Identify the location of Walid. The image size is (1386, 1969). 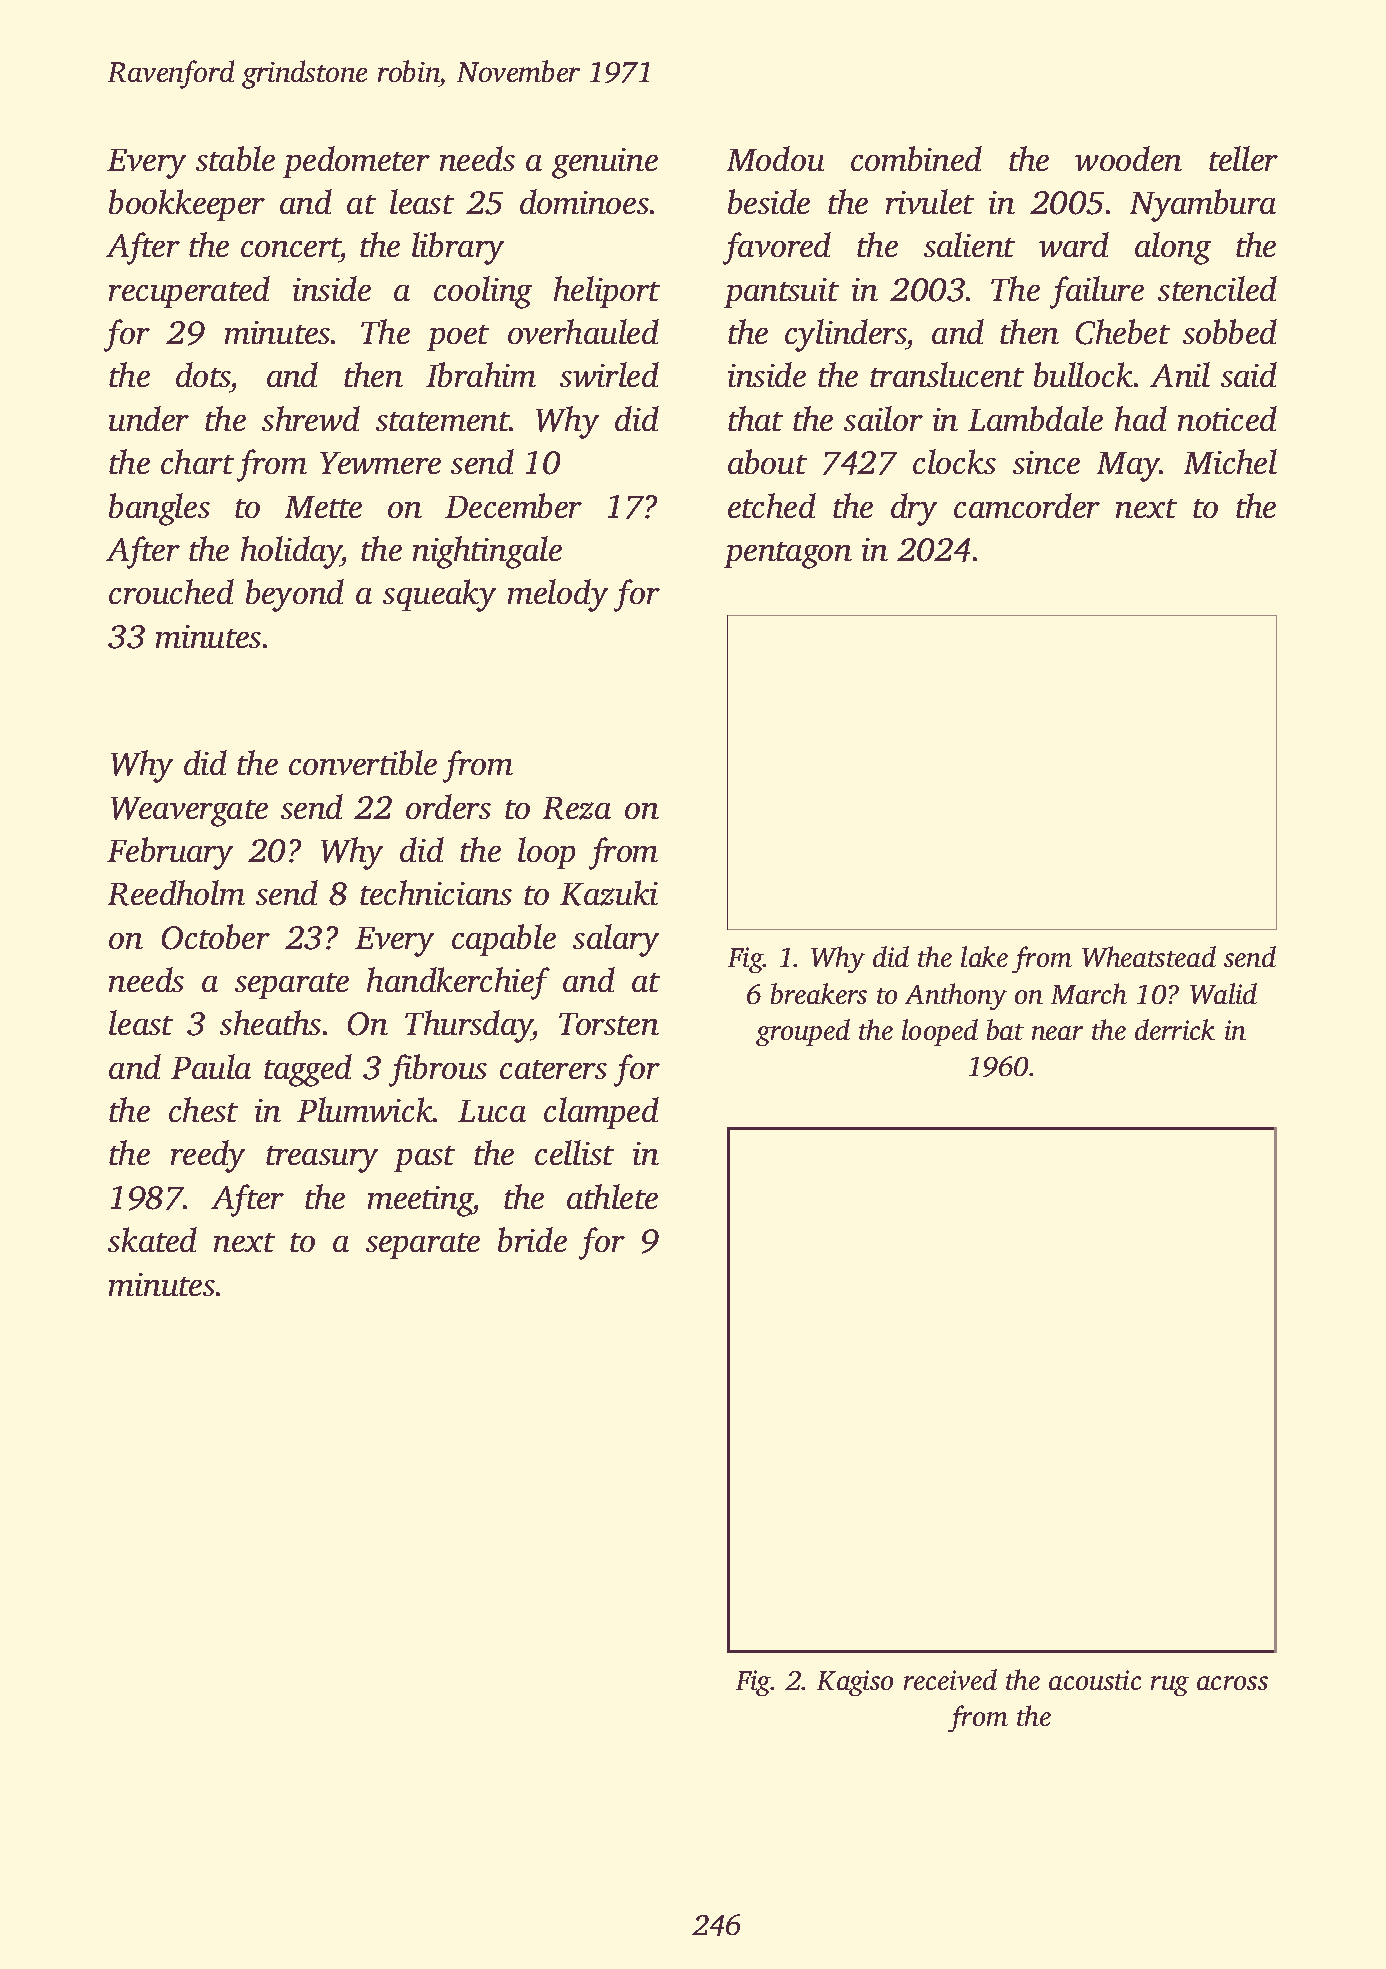
(1223, 993).
